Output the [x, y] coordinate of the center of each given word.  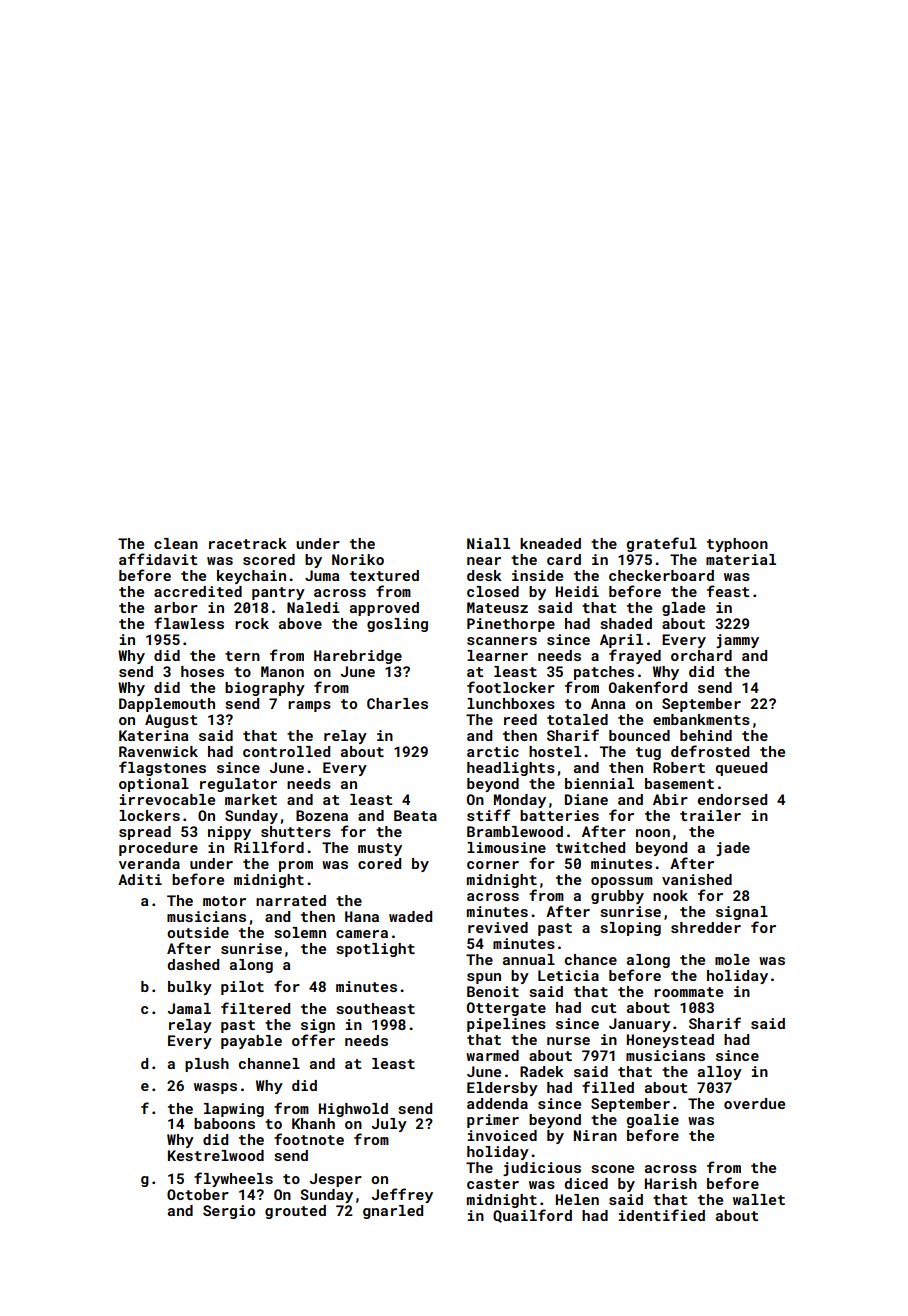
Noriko [358, 559]
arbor [176, 607]
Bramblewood [515, 831]
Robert [679, 767]
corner [493, 865]
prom [296, 866]
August [171, 721]
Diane [586, 799]
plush [207, 1065]
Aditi [140, 879]
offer [313, 1040]
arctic [493, 751]
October [198, 1194]
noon [653, 833]
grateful [661, 544]
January [640, 1025]
